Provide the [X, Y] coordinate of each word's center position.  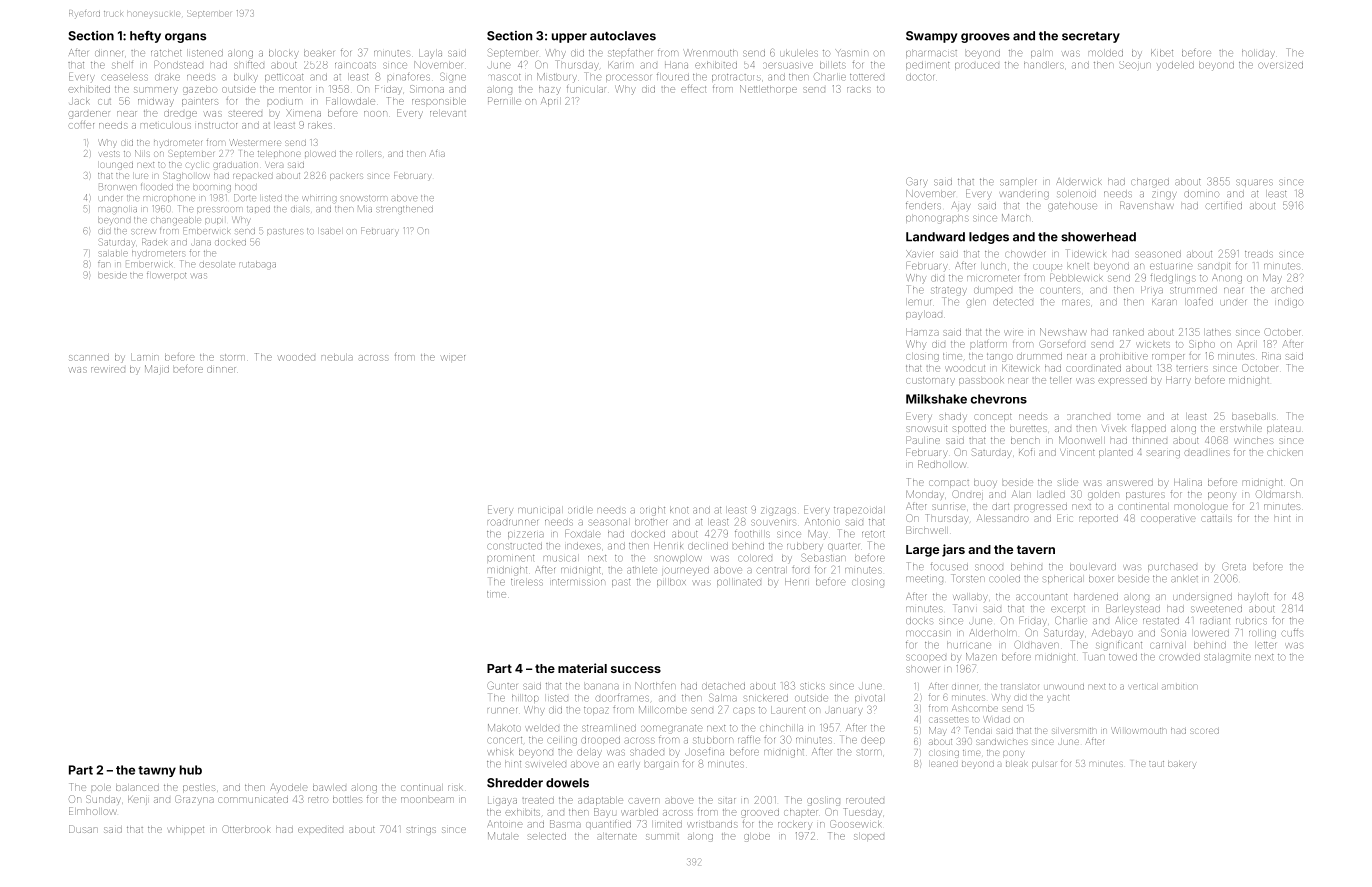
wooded [297, 358]
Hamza [922, 332]
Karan [1164, 303]
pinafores [409, 77]
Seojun [1136, 65]
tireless [527, 582]
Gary [917, 181]
